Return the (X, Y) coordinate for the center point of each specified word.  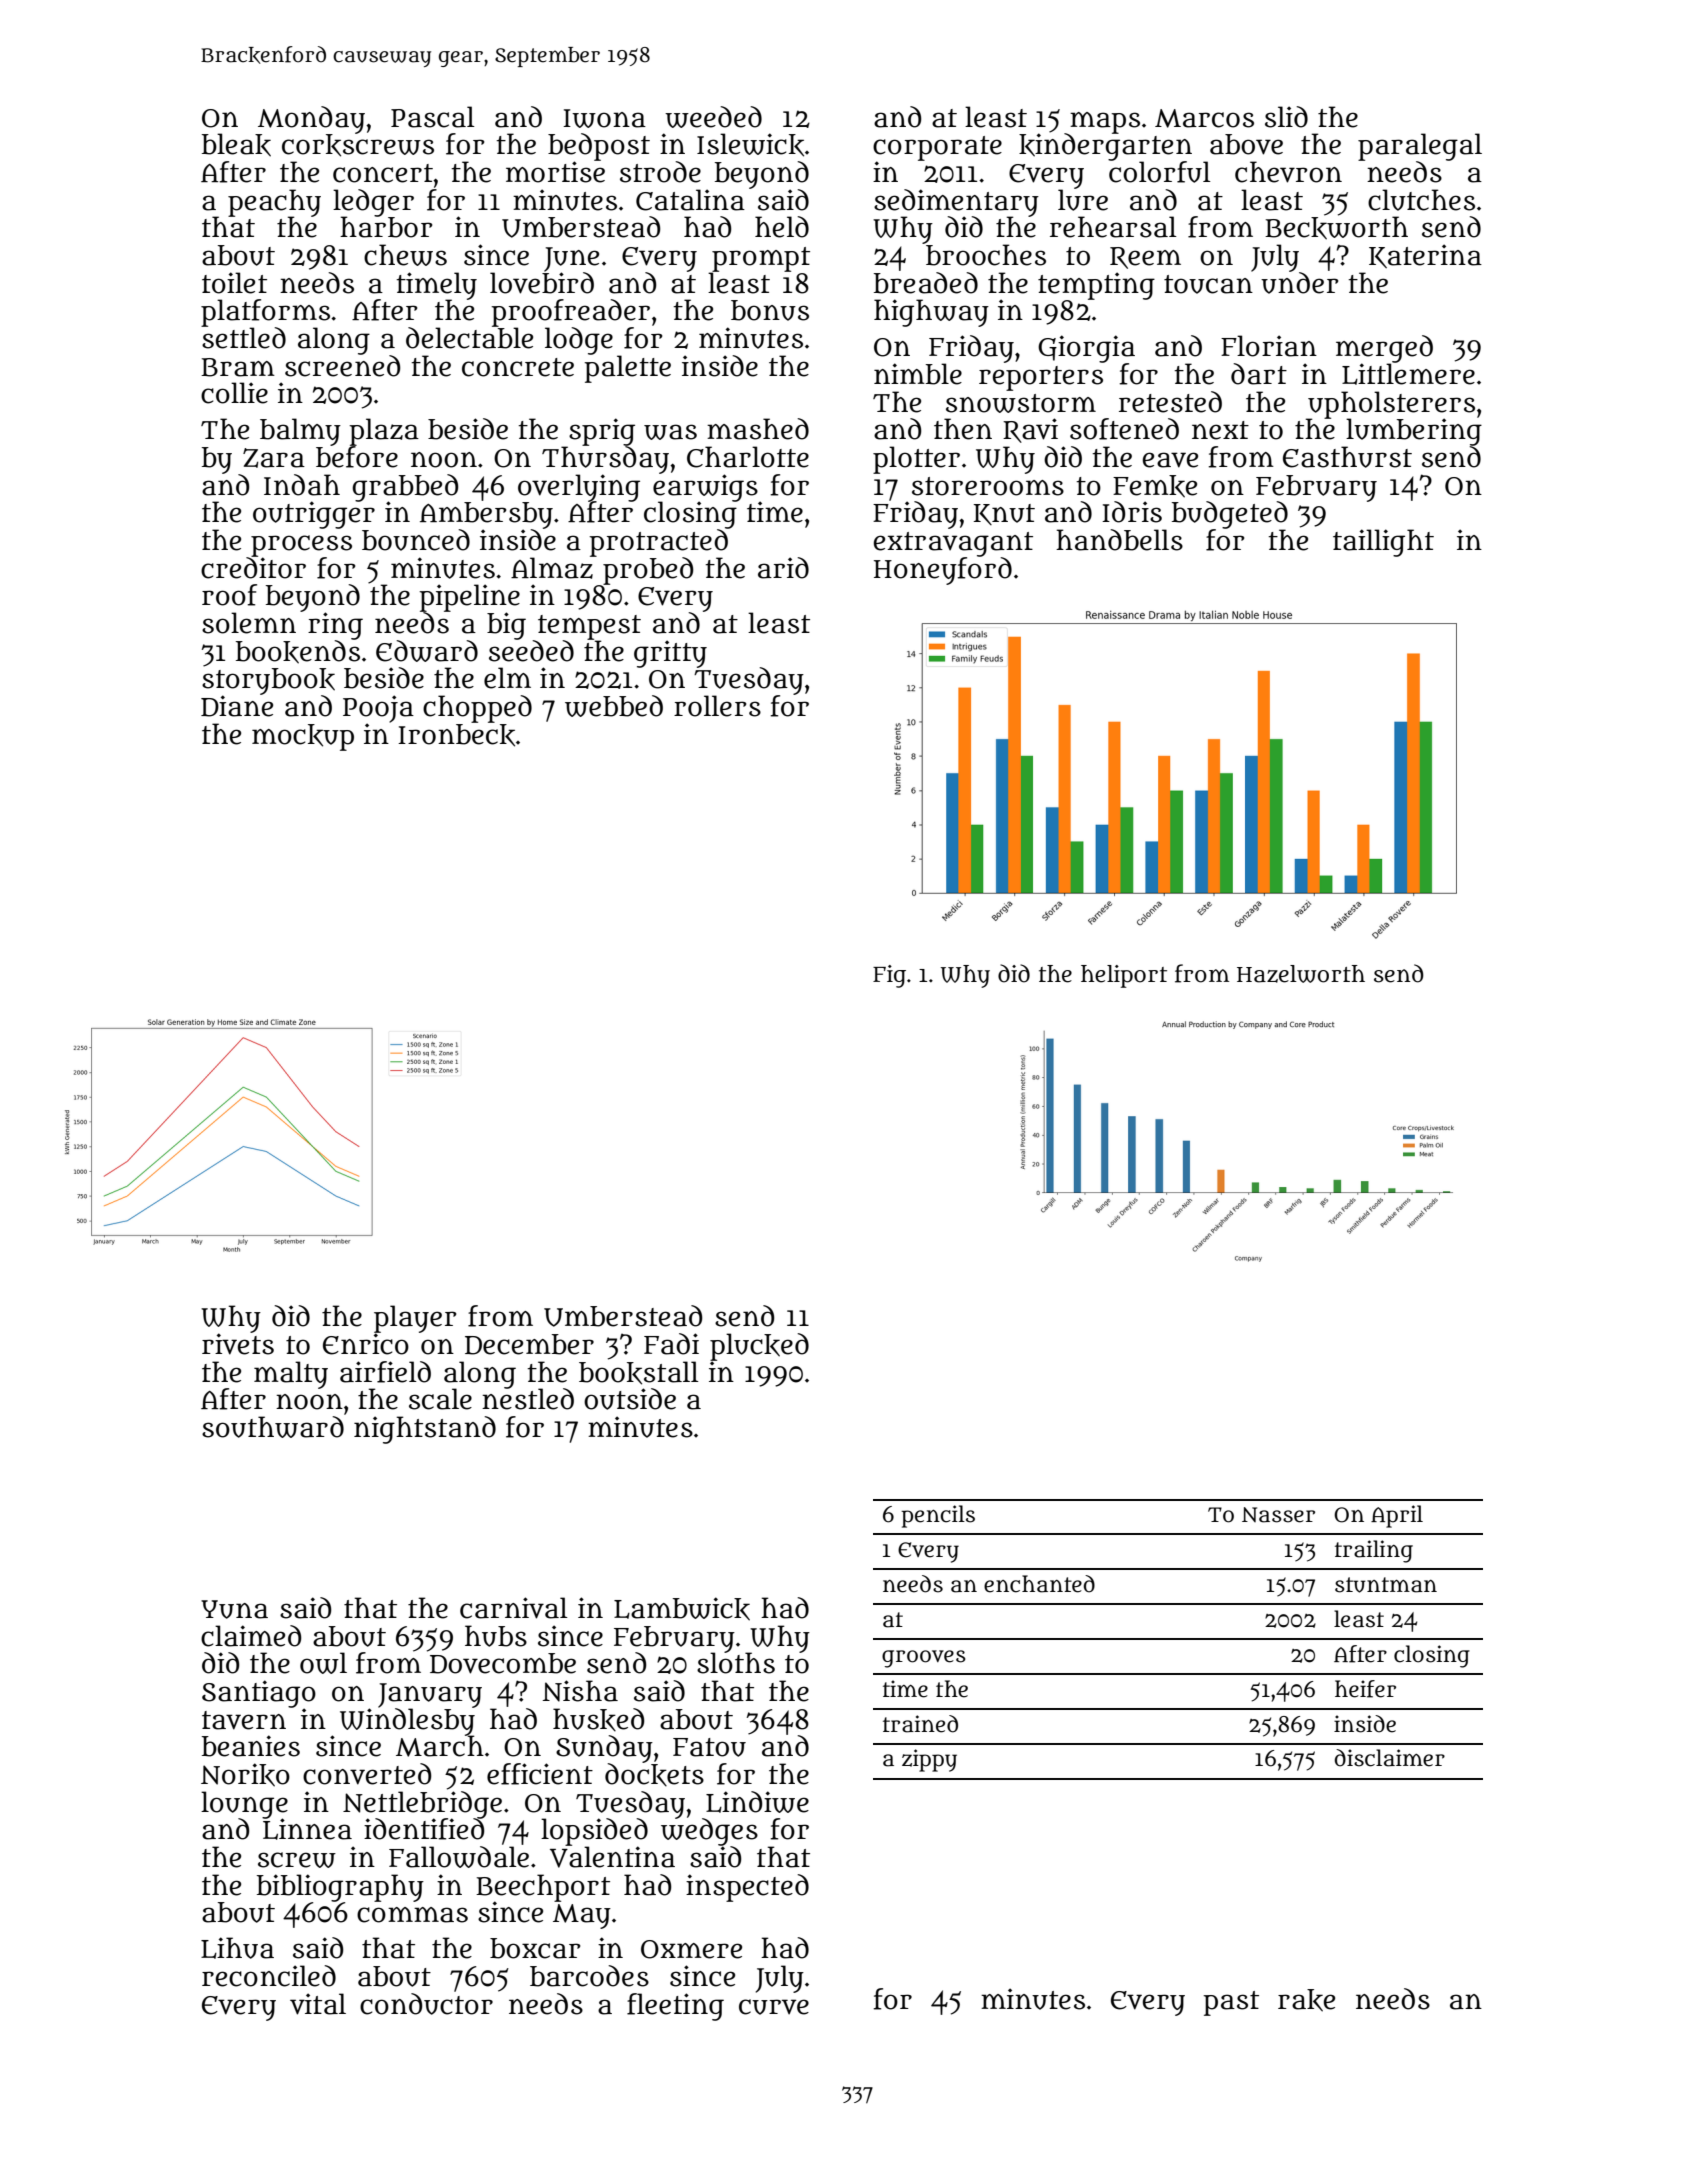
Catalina (690, 200)
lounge (244, 1804)
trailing (1374, 1551)
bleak (236, 145)
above (1246, 144)
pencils (938, 1516)
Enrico (366, 1344)
